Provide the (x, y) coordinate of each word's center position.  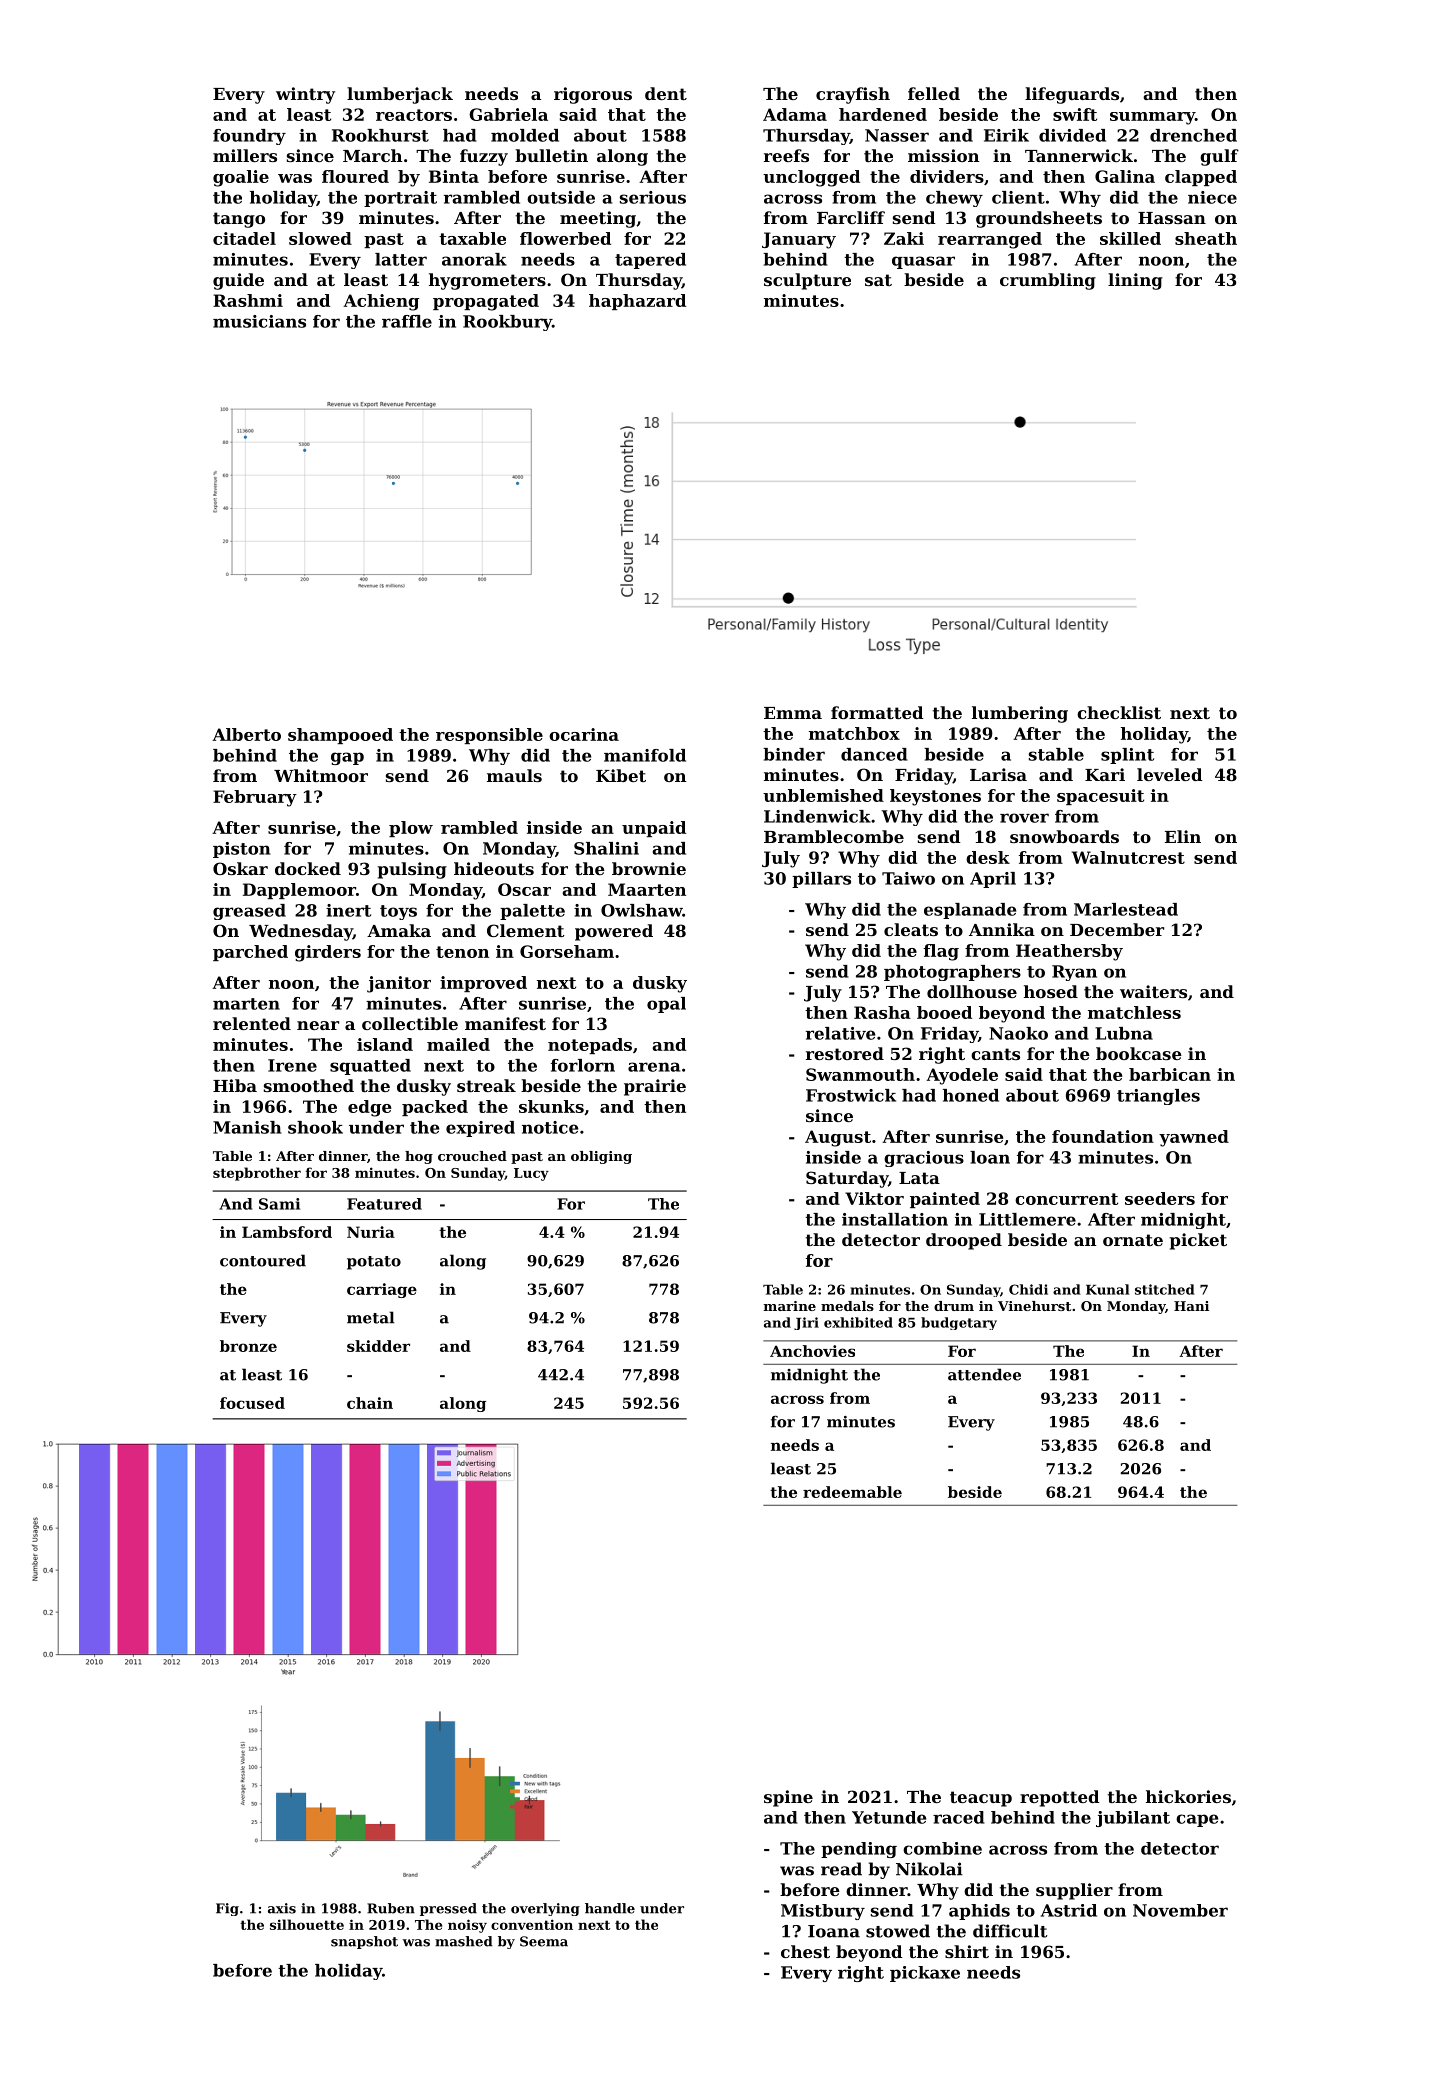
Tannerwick (1079, 155)
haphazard (637, 302)
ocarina (584, 734)
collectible (410, 1023)
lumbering (1020, 714)
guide (238, 281)
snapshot (364, 1942)
